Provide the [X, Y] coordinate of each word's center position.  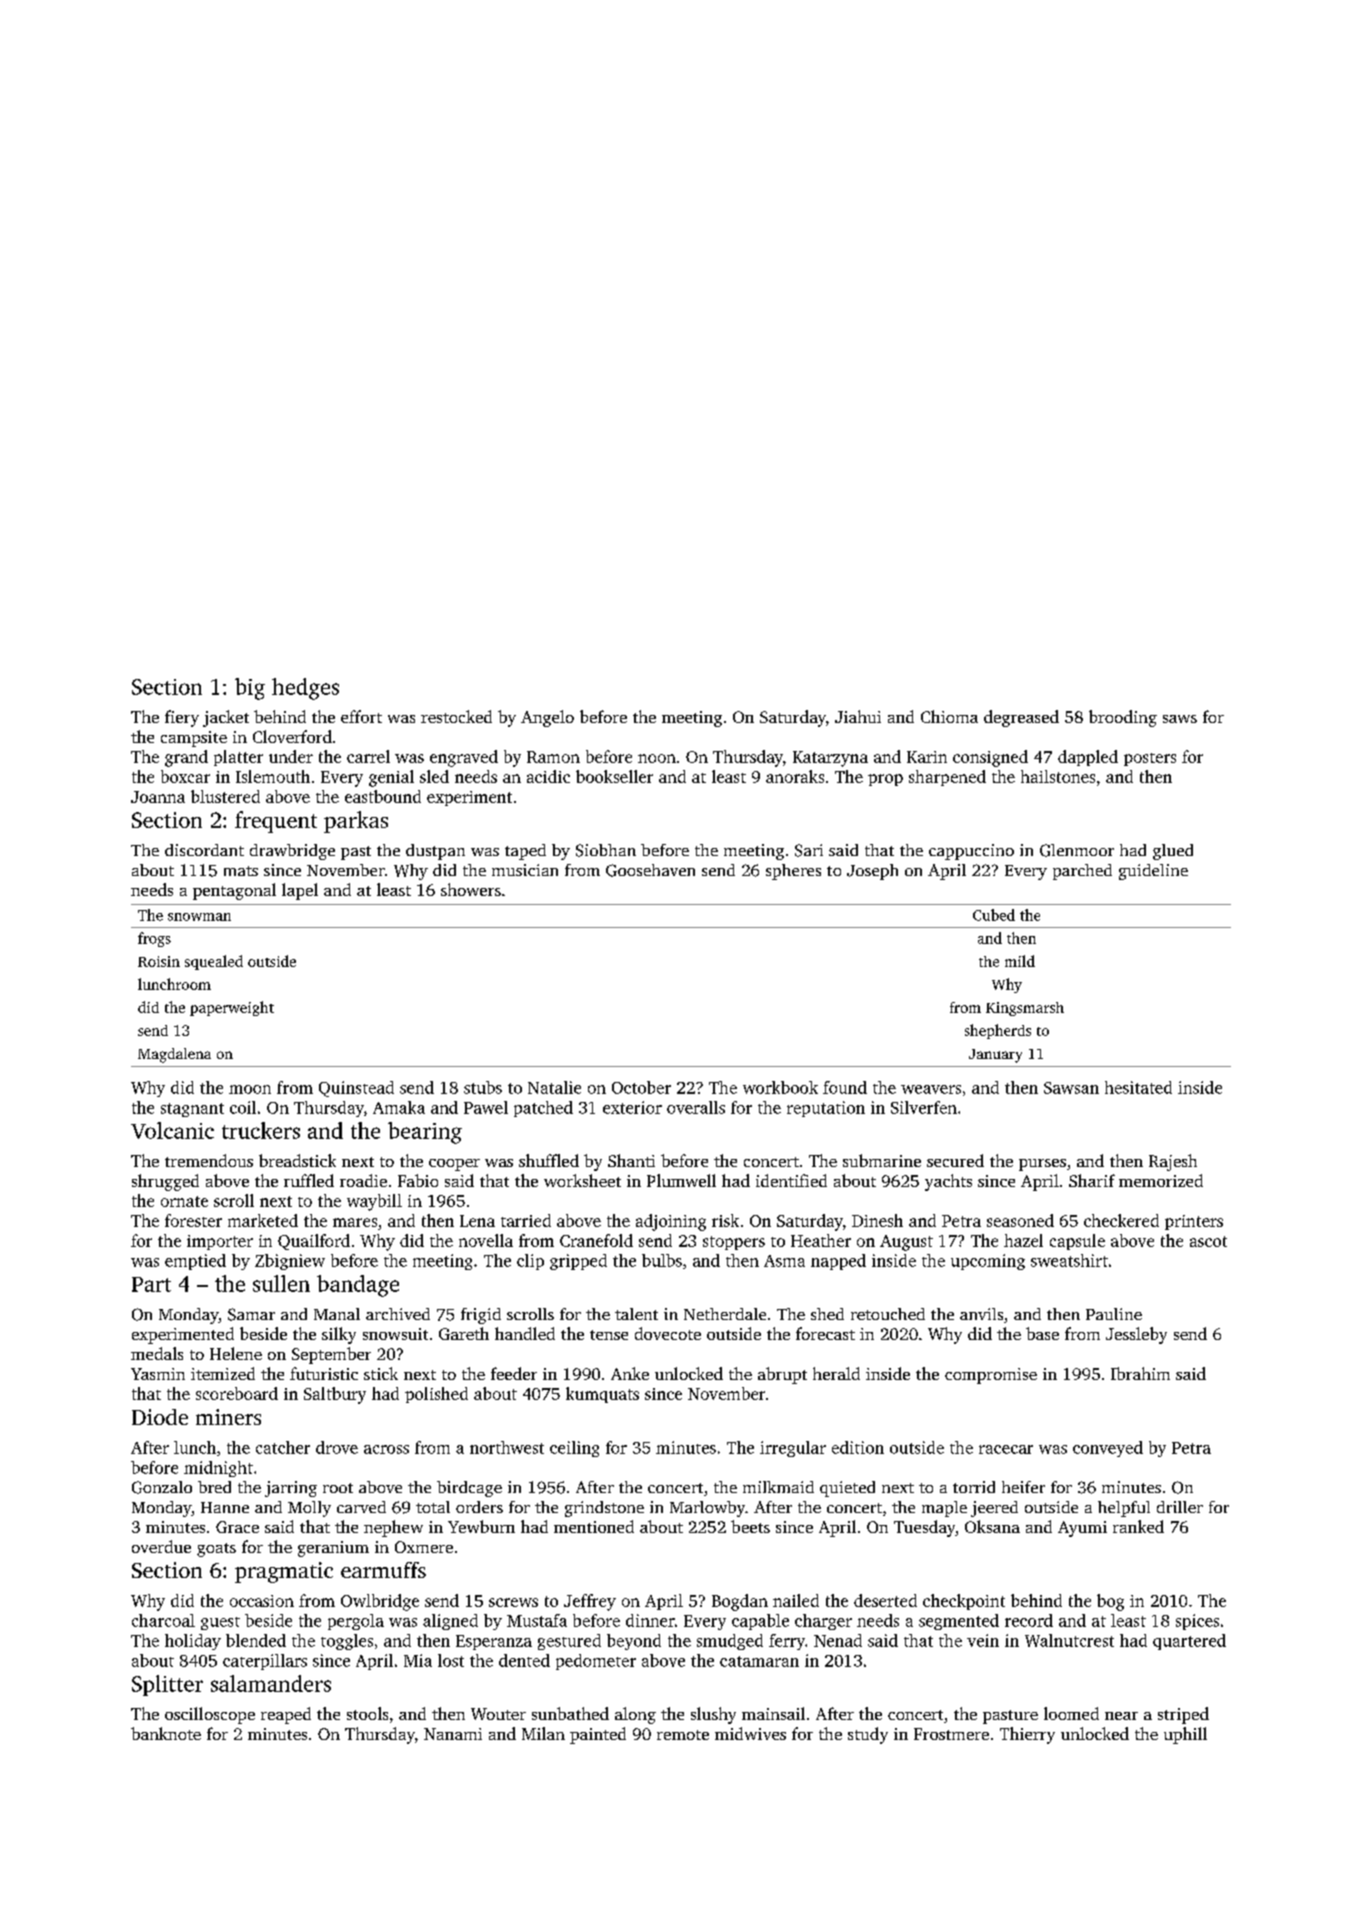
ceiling [574, 1449]
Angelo [547, 718]
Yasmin [158, 1374]
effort [361, 716]
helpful [1124, 1509]
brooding [1123, 718]
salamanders [271, 1683]
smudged [730, 1642]
